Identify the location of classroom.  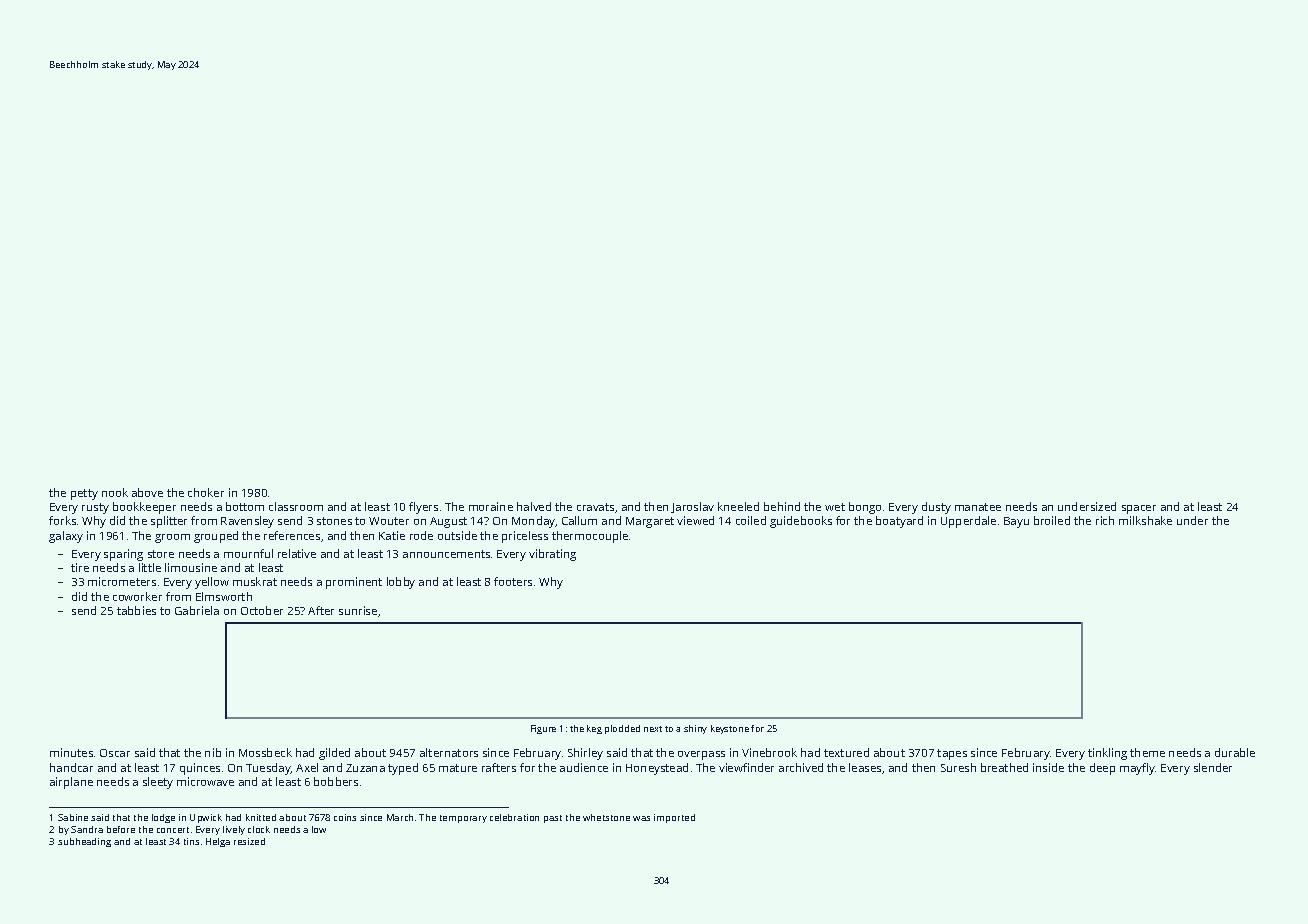
(296, 506).
